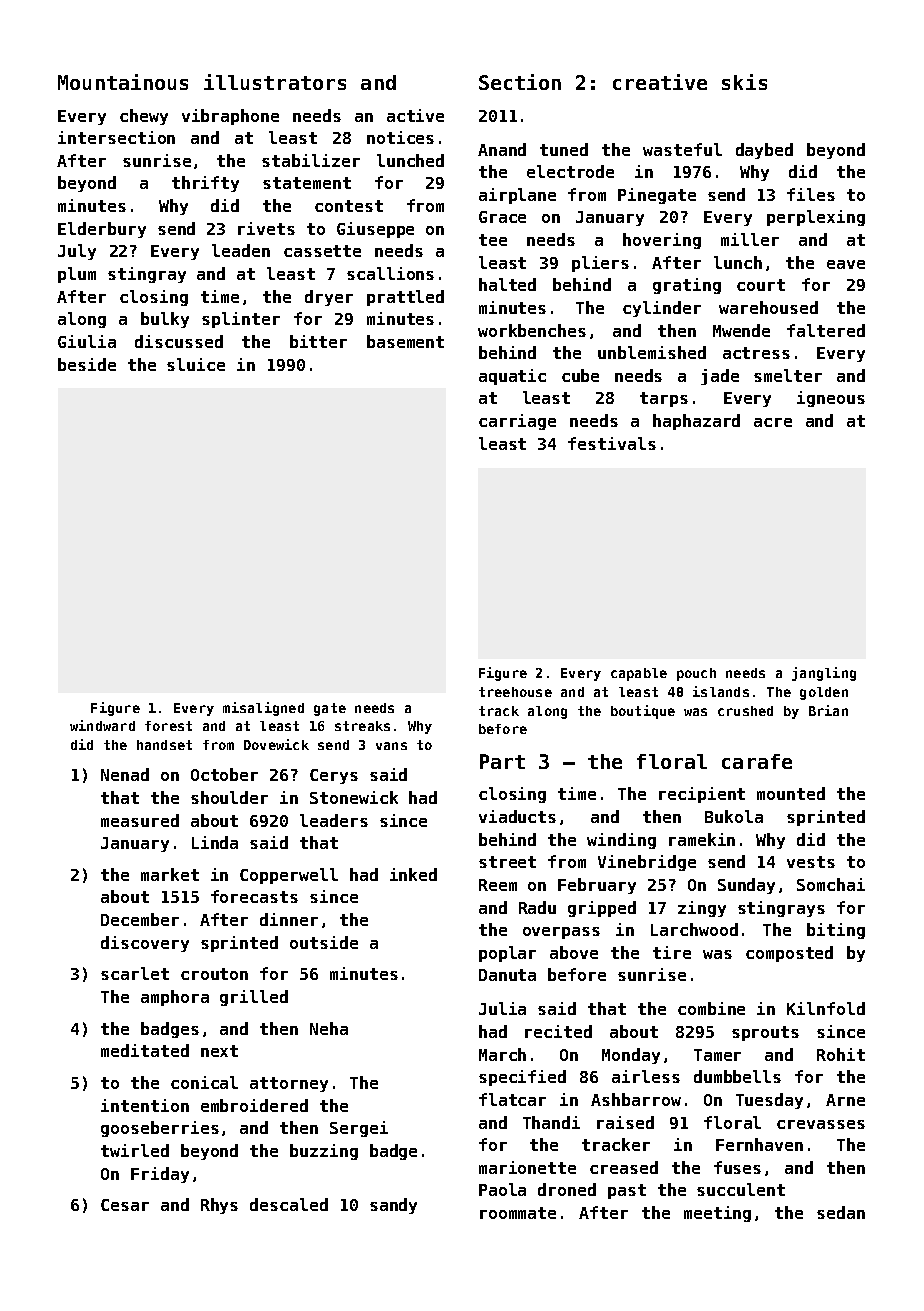 This page has height=1311, width=924. I want to click on Mountainous, so click(123, 82).
